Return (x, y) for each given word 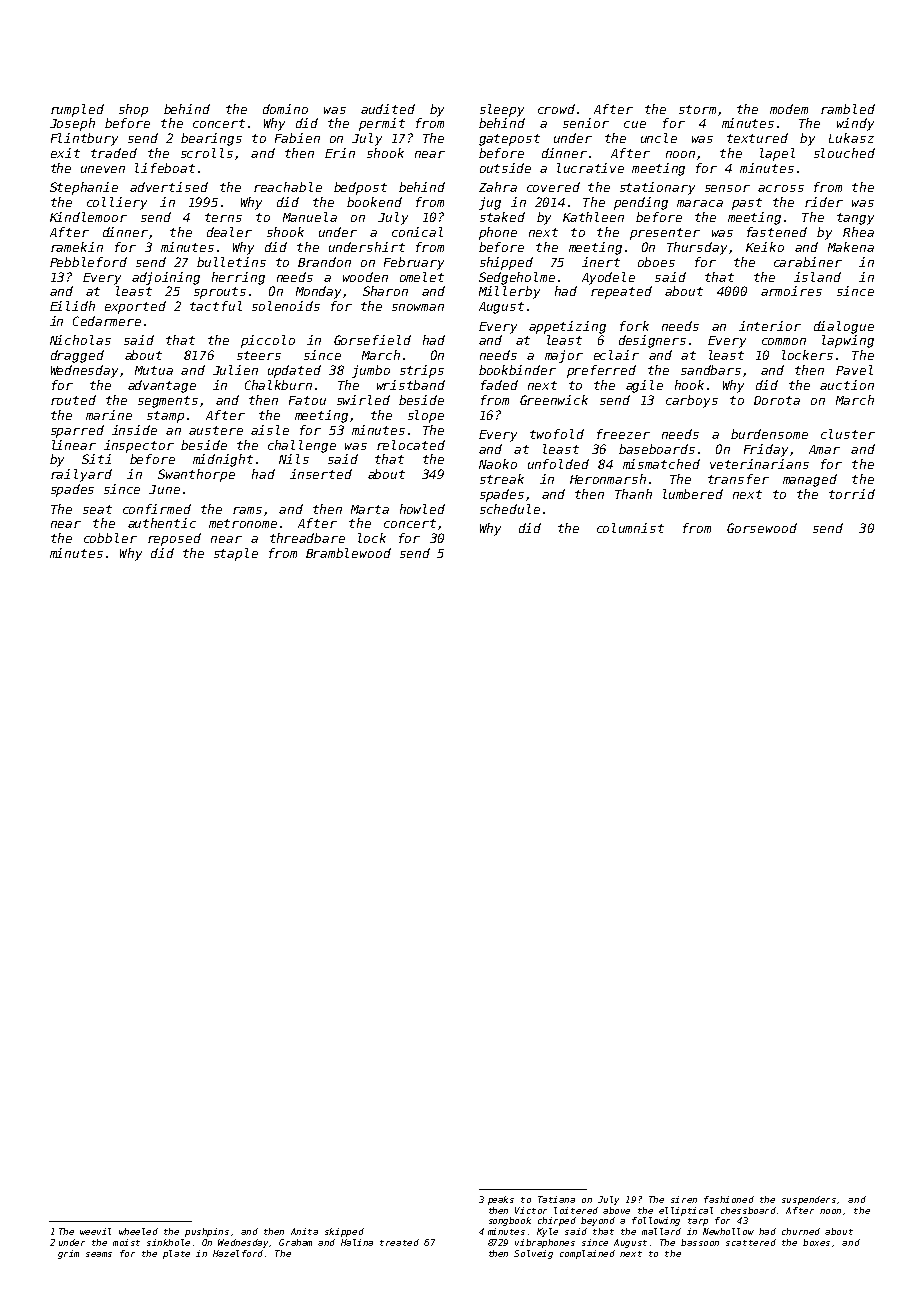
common (784, 341)
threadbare (307, 538)
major (564, 356)
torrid (852, 494)
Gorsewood (762, 528)
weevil (95, 1231)
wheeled (138, 1231)
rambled (848, 109)
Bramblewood (348, 553)
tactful (216, 306)
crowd (556, 109)
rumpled (77, 110)
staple (236, 554)
